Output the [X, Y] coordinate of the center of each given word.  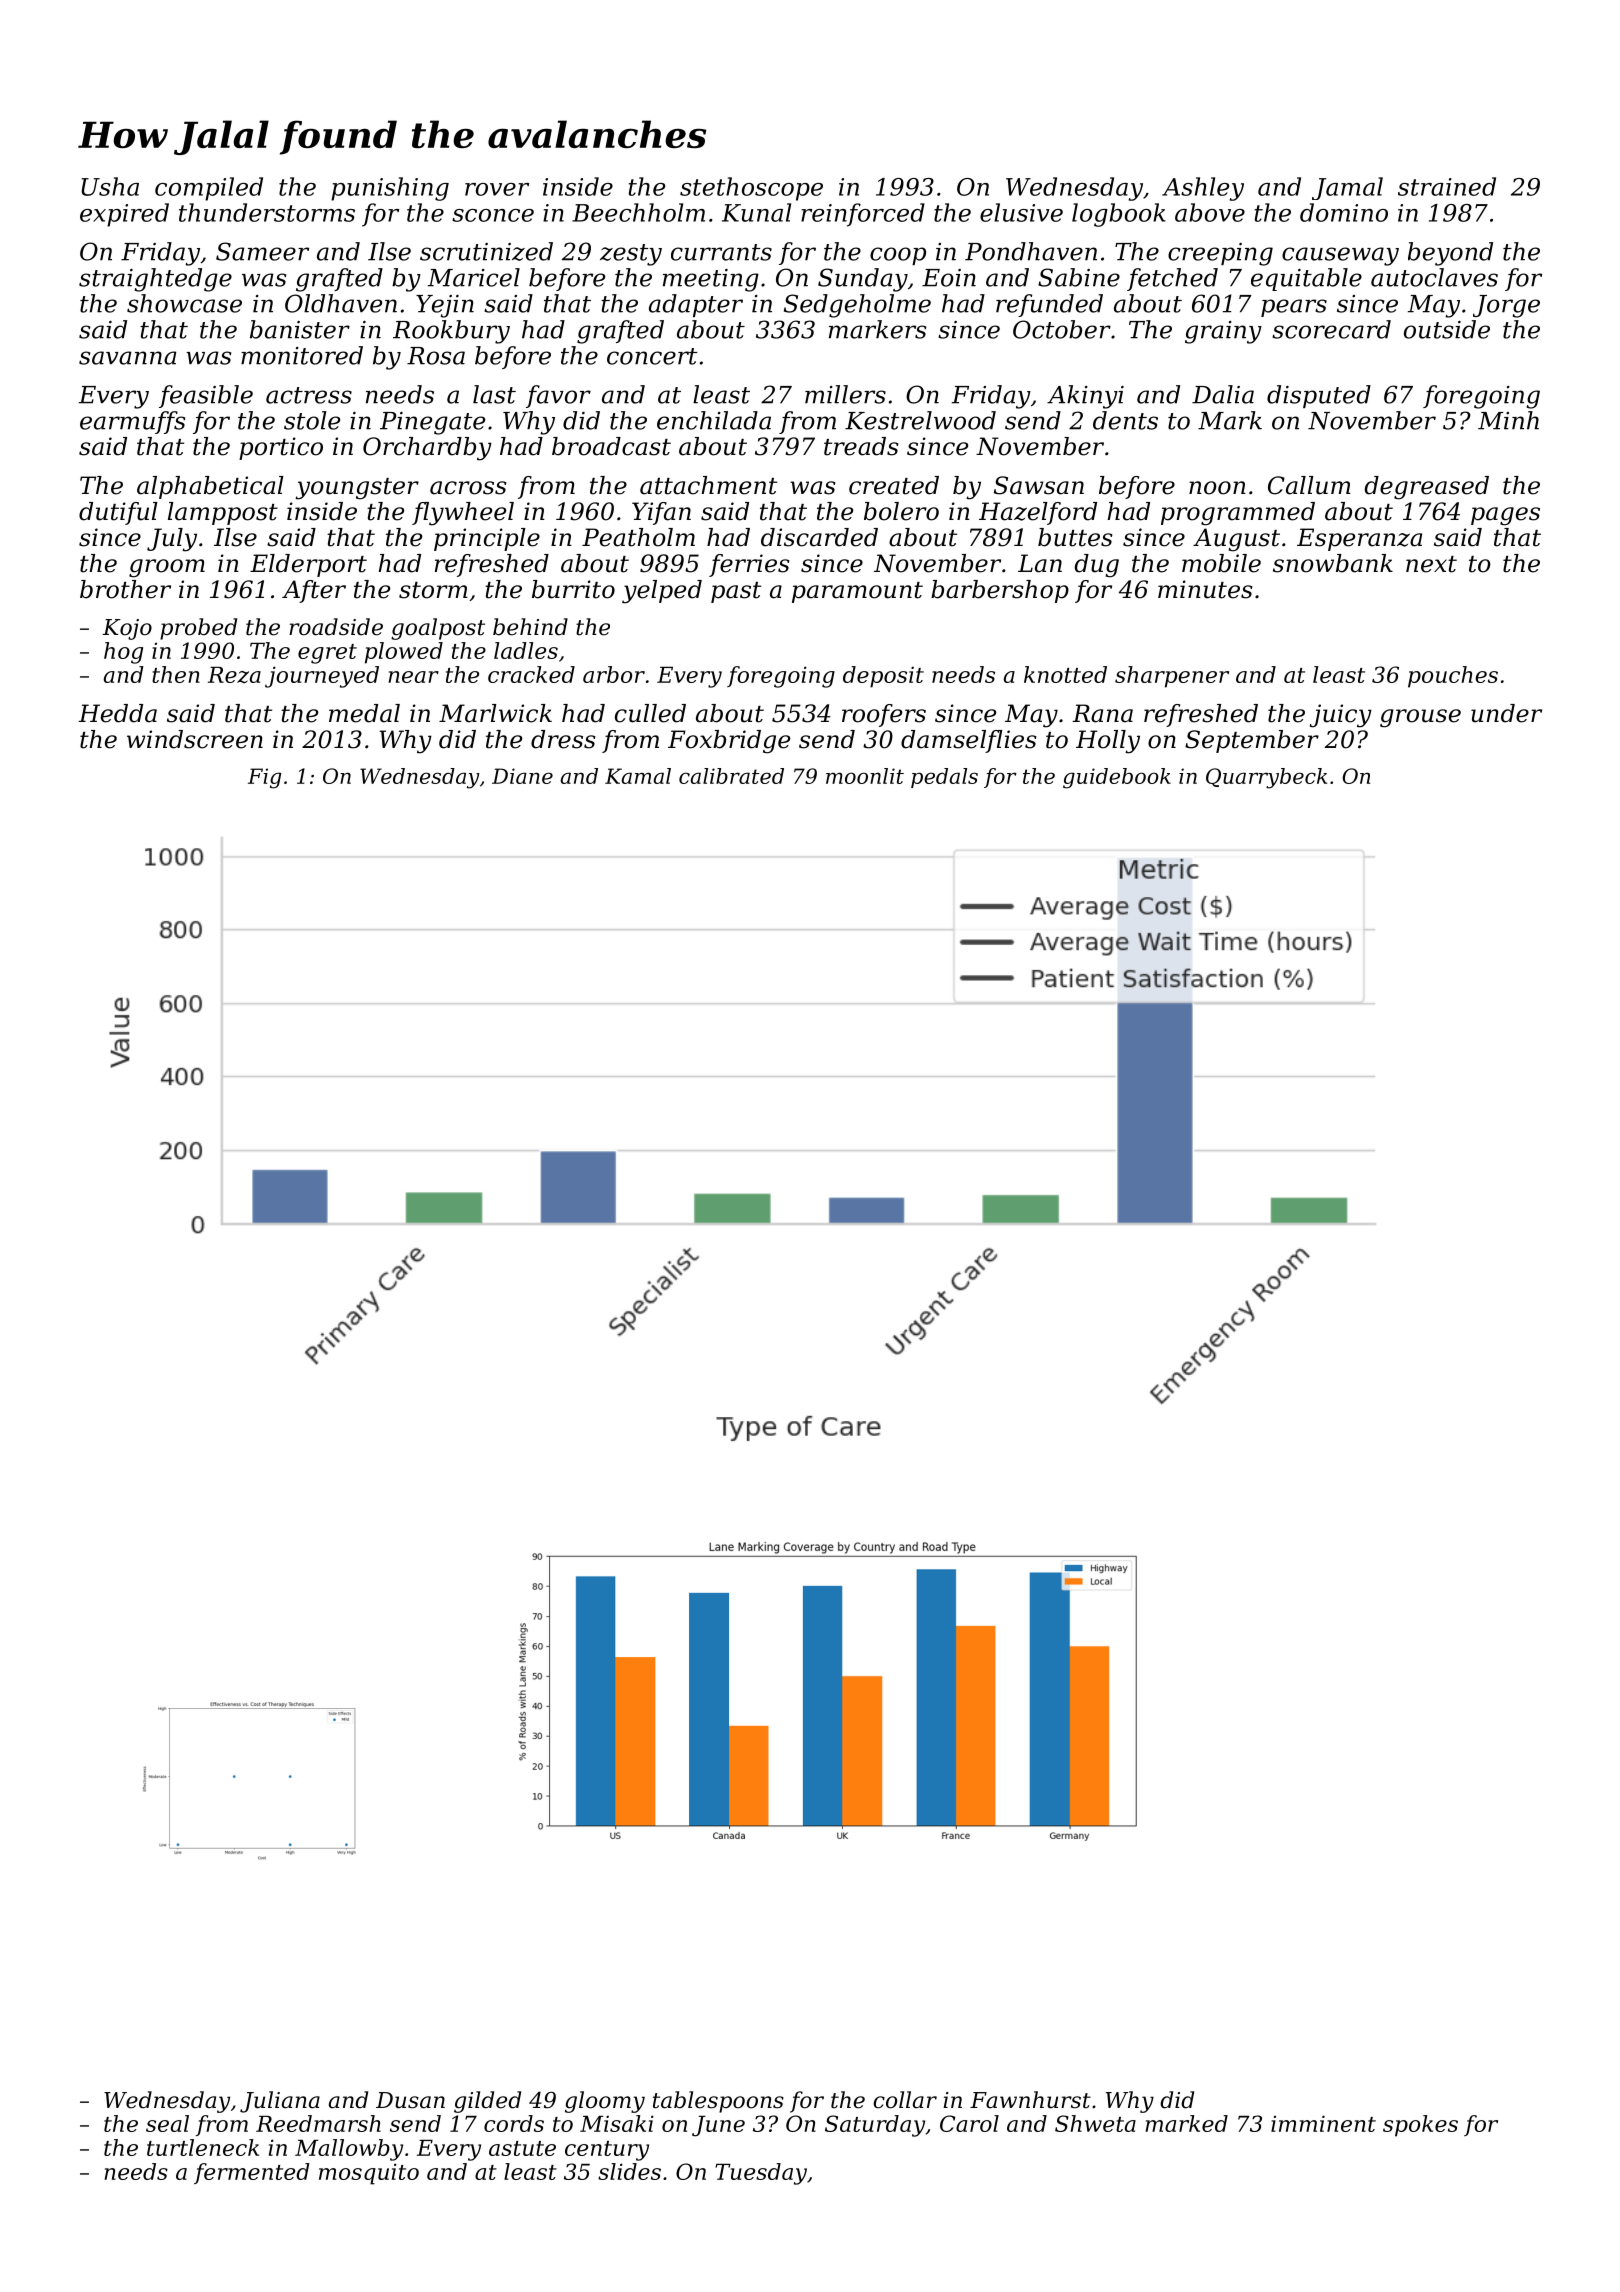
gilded [487, 2102]
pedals [944, 778]
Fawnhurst [1030, 2100]
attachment [708, 485]
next [1431, 564]
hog [123, 653]
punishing [390, 189]
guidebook [1117, 778]
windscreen [195, 739]
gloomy [605, 2102]
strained [1447, 186]
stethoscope [751, 189]
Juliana [280, 2102]
